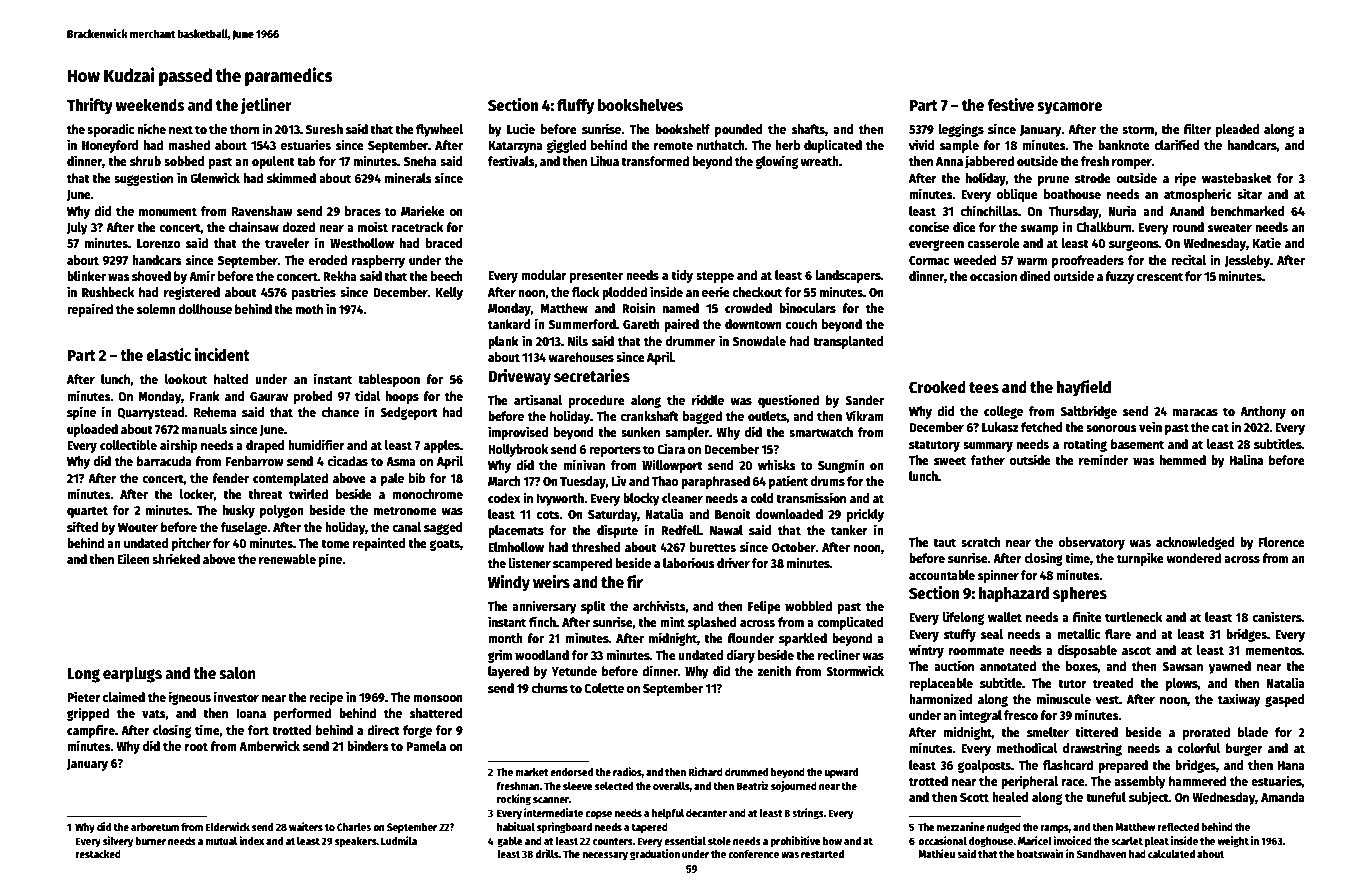 The width and height of the document is (1372, 887). I want to click on direct, so click(383, 729).
